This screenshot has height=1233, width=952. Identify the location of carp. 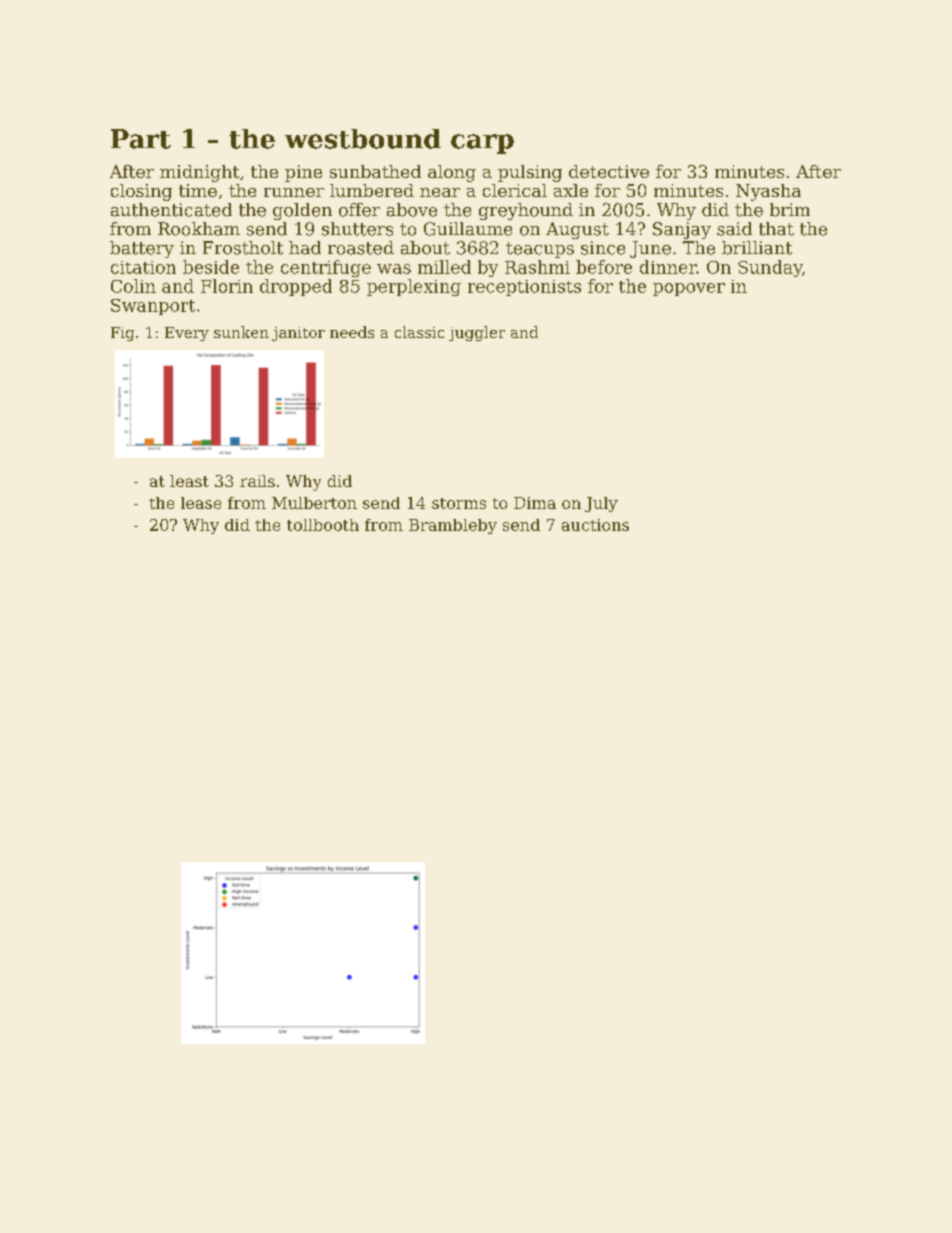
(482, 144).
